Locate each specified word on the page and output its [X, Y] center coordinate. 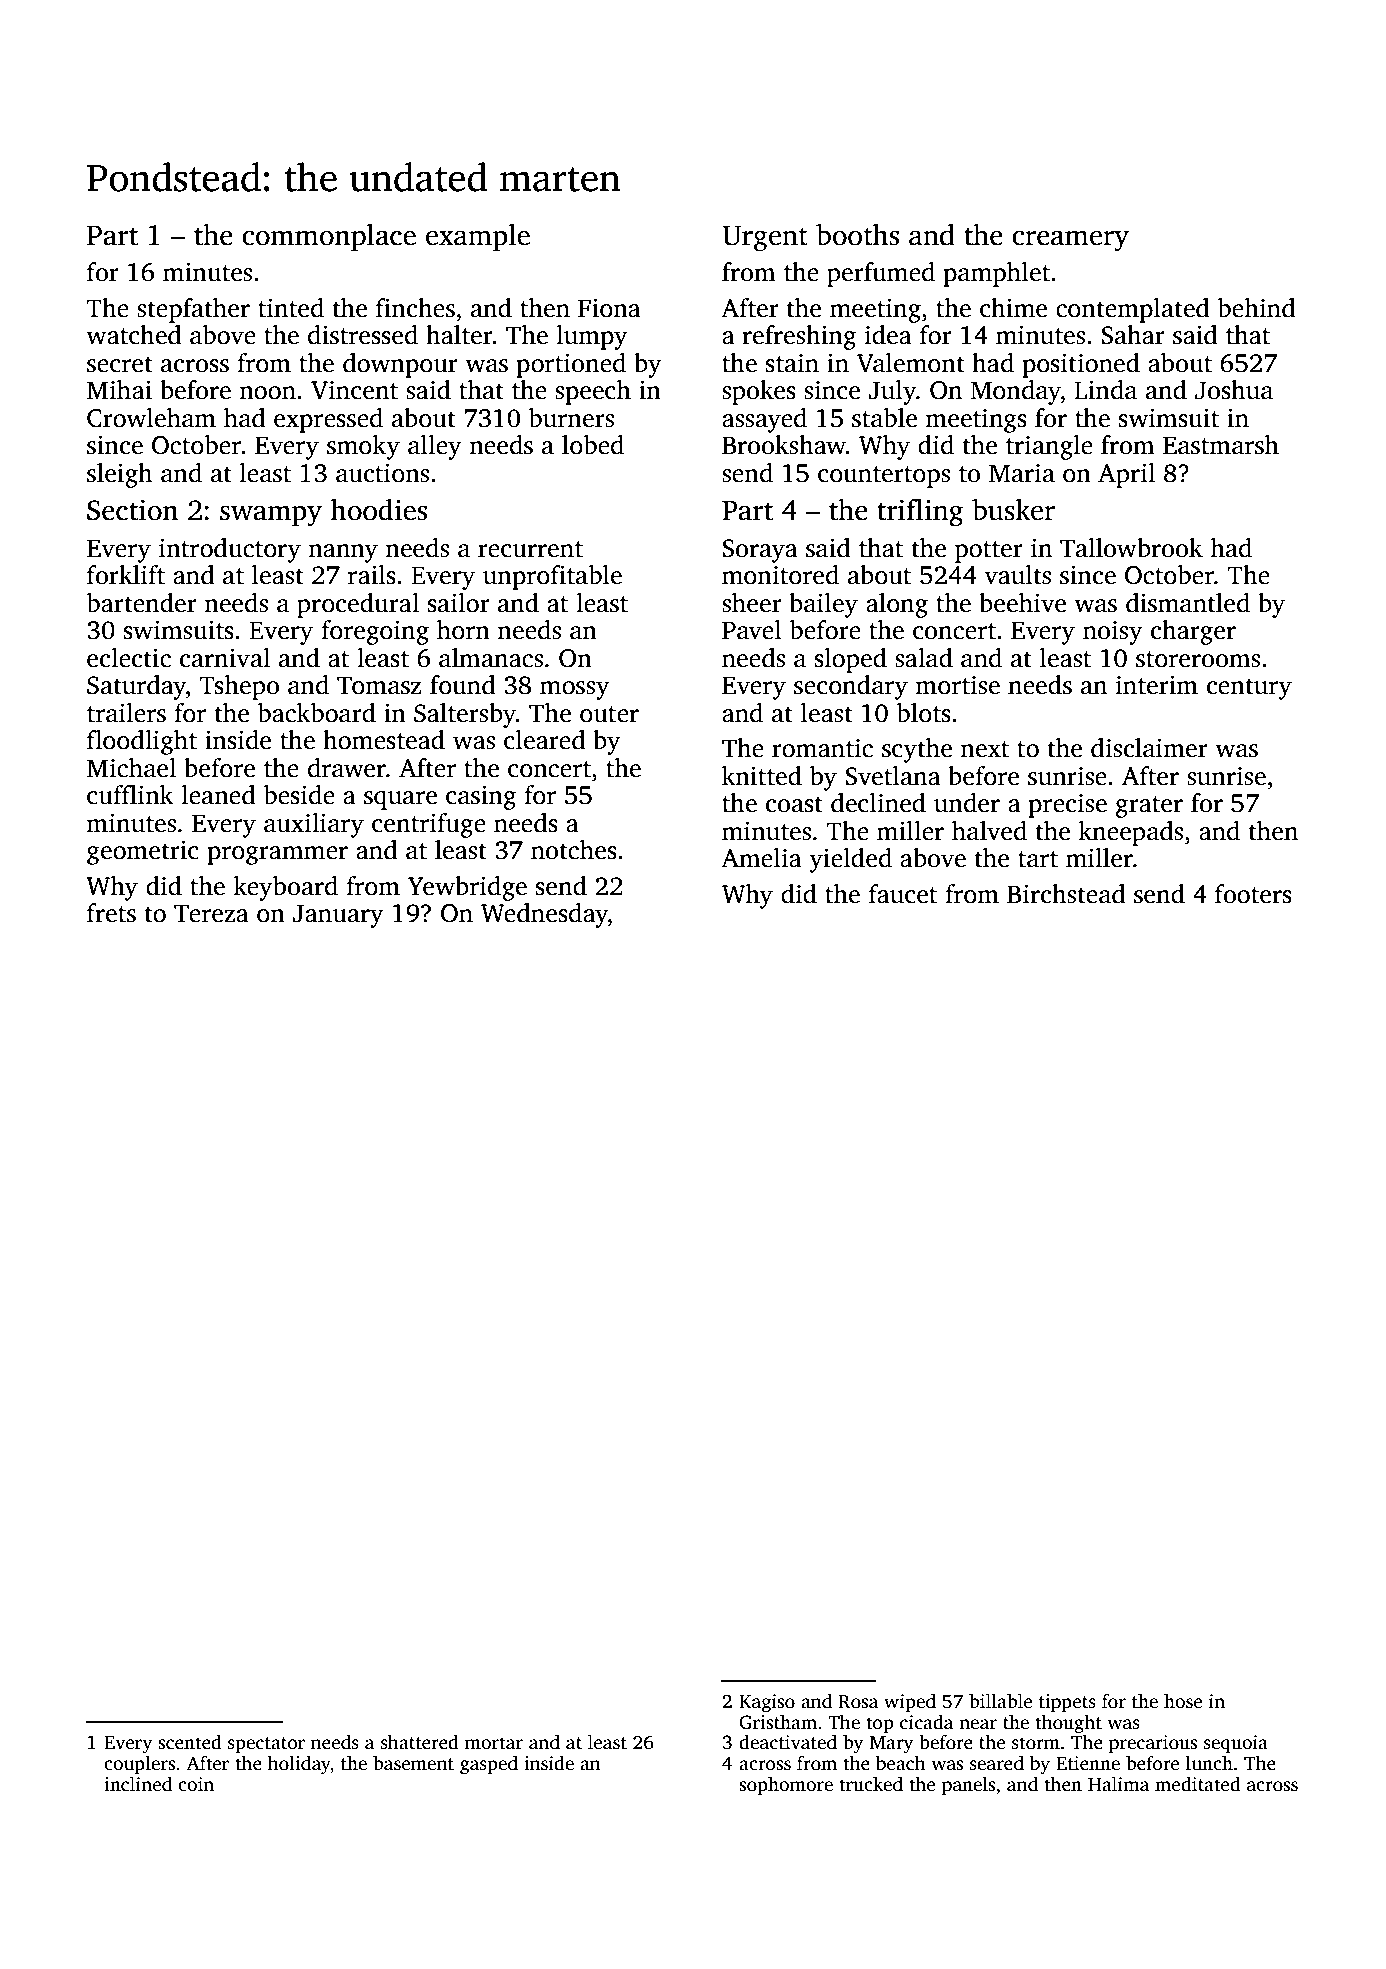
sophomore [786, 1786]
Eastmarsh [1221, 445]
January [338, 916]
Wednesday [544, 915]
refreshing [799, 337]
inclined [138, 1784]
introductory [230, 550]
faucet [903, 894]
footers [1253, 894]
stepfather [193, 310]
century [1249, 689]
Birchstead [1066, 894]
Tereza [211, 913]
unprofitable [552, 577]
